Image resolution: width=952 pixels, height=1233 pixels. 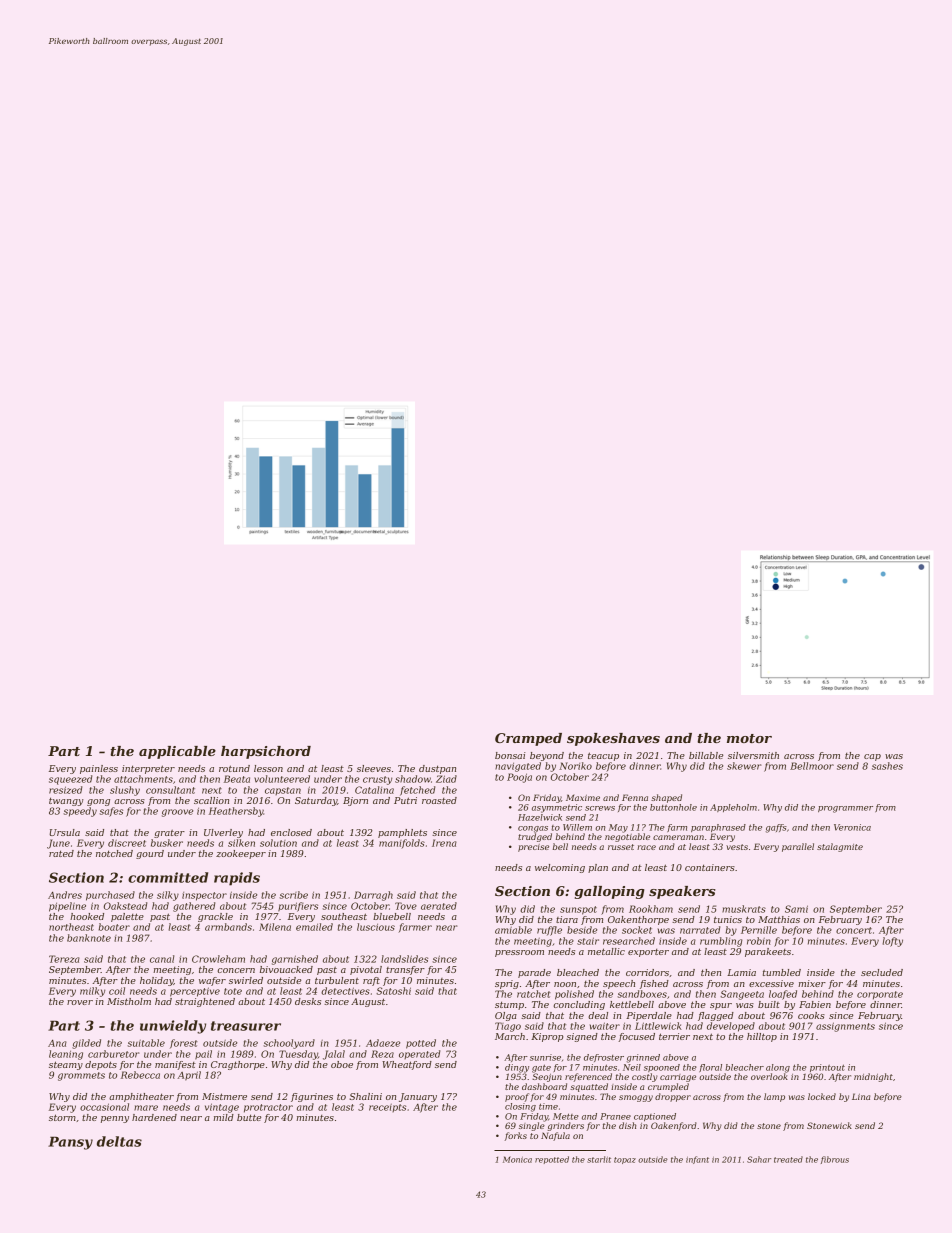 What do you see at coordinates (517, 1159) in the document?
I see `Monica` at bounding box center [517, 1159].
